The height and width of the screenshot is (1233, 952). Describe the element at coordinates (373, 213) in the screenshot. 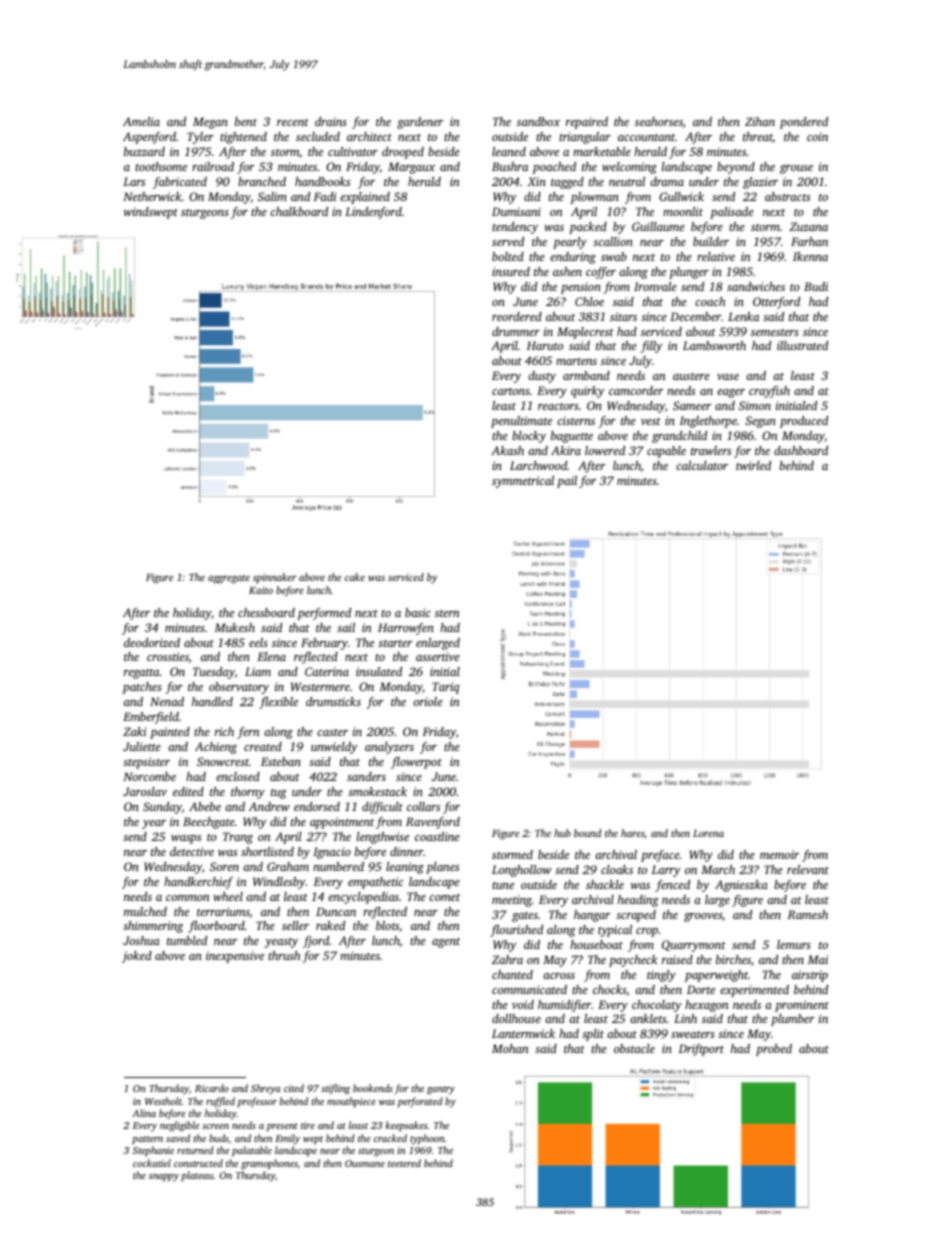

I see `Lindenford` at that location.
